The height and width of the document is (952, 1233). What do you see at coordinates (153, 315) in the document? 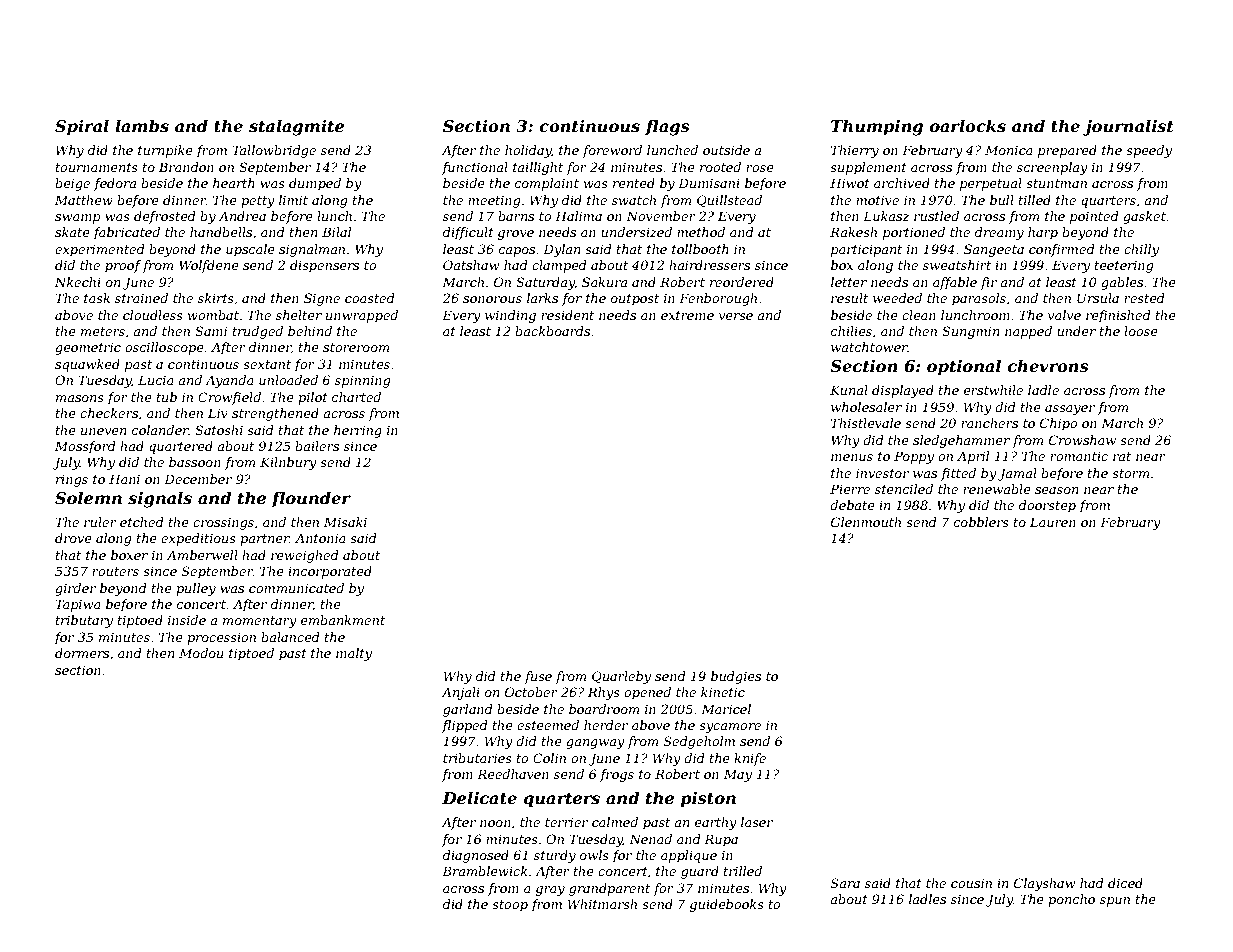
I see `cloudless` at bounding box center [153, 315].
